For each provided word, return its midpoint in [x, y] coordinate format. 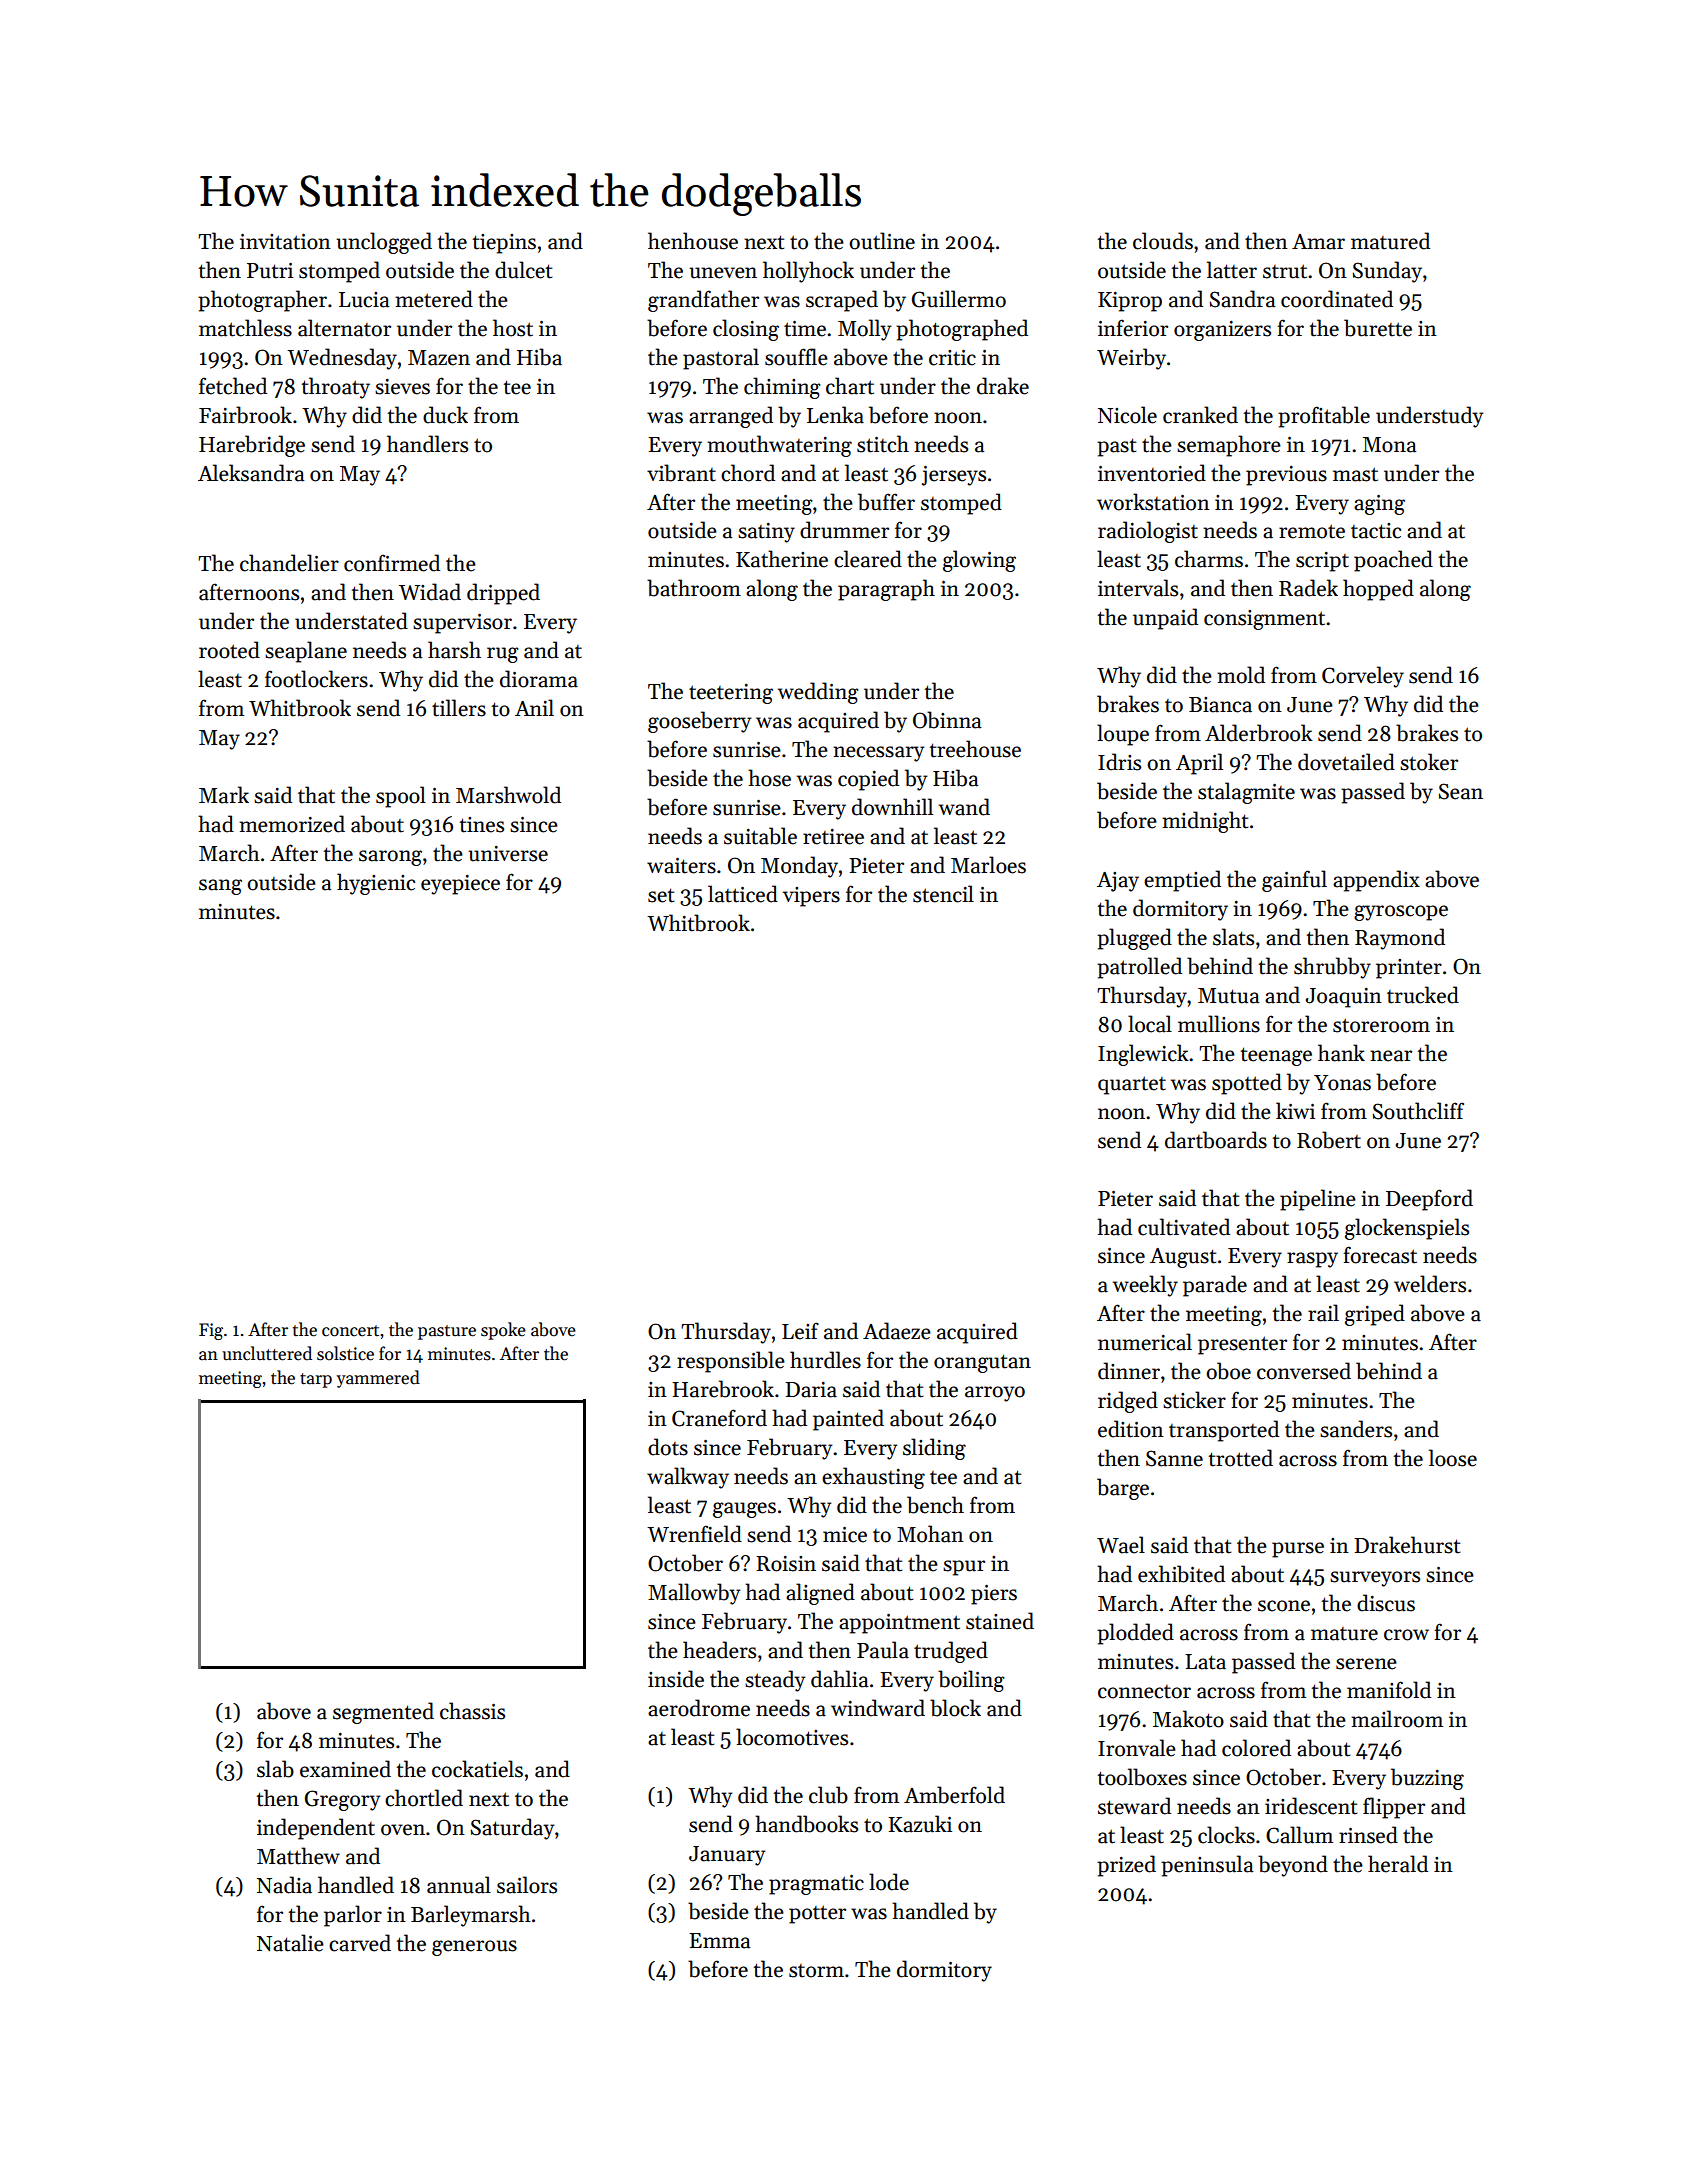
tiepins [504, 244]
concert [350, 1331]
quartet [1132, 1085]
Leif [800, 1331]
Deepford [1429, 1200]
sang [220, 887]
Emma [719, 1941]
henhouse [693, 241]
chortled [424, 1798]
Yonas [1342, 1083]
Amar [1318, 242]
